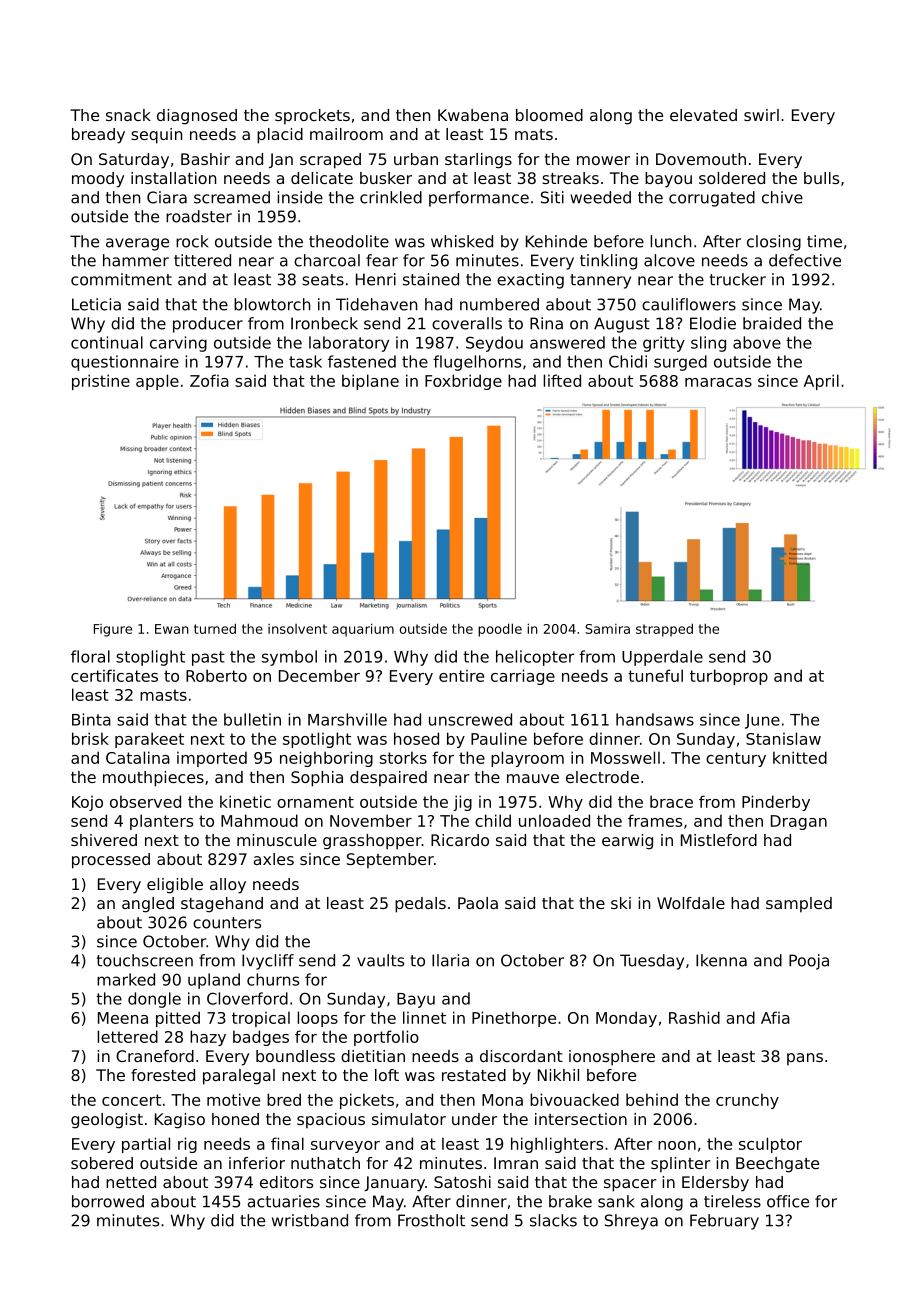 The height and width of the screenshot is (1308, 924). I want to click on century, so click(736, 759).
